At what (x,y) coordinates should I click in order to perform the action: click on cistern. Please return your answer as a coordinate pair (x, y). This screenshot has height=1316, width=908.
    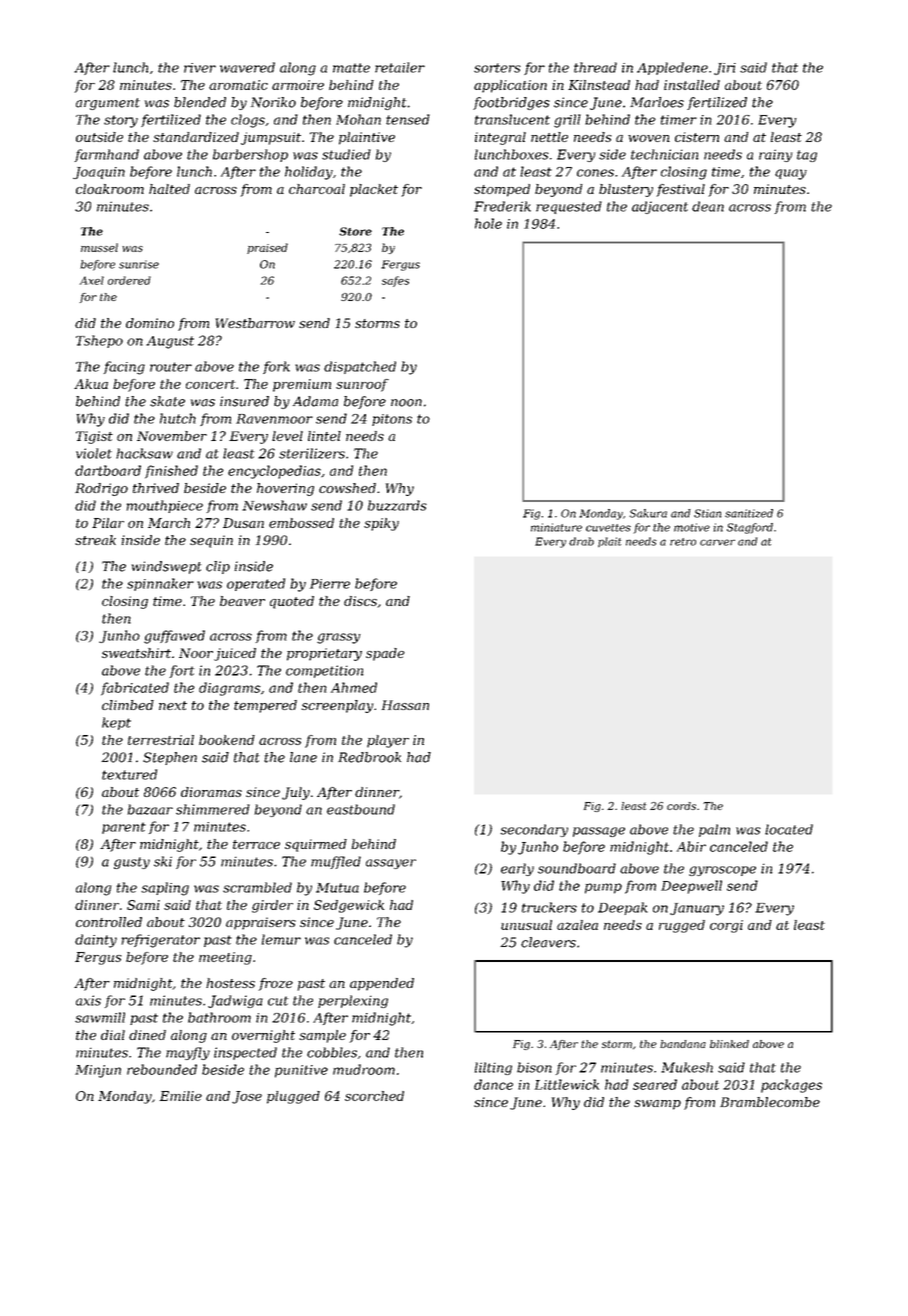
    Looking at the image, I should click on (697, 137).
